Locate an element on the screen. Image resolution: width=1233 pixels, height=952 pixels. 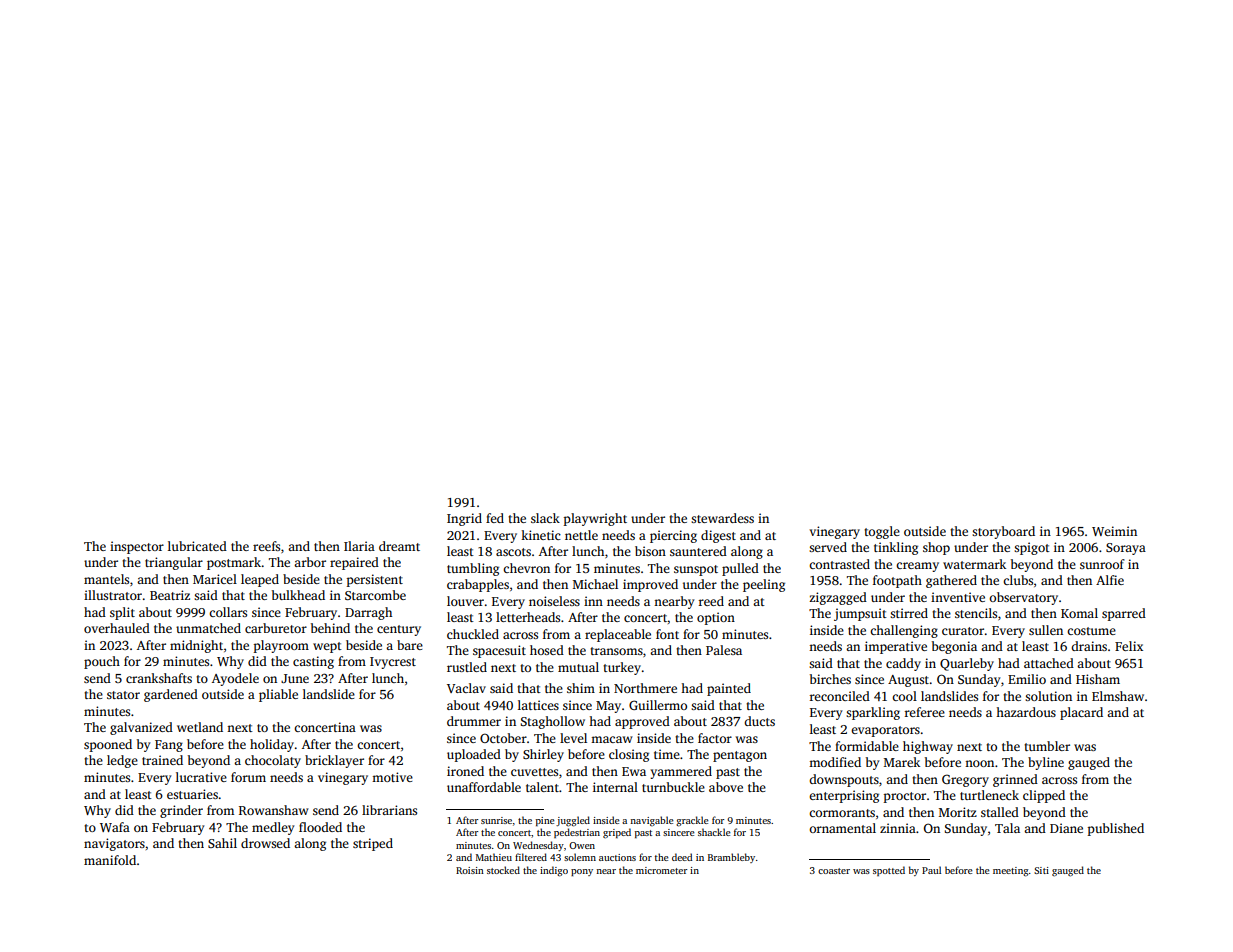
illustrator is located at coordinates (113, 595).
